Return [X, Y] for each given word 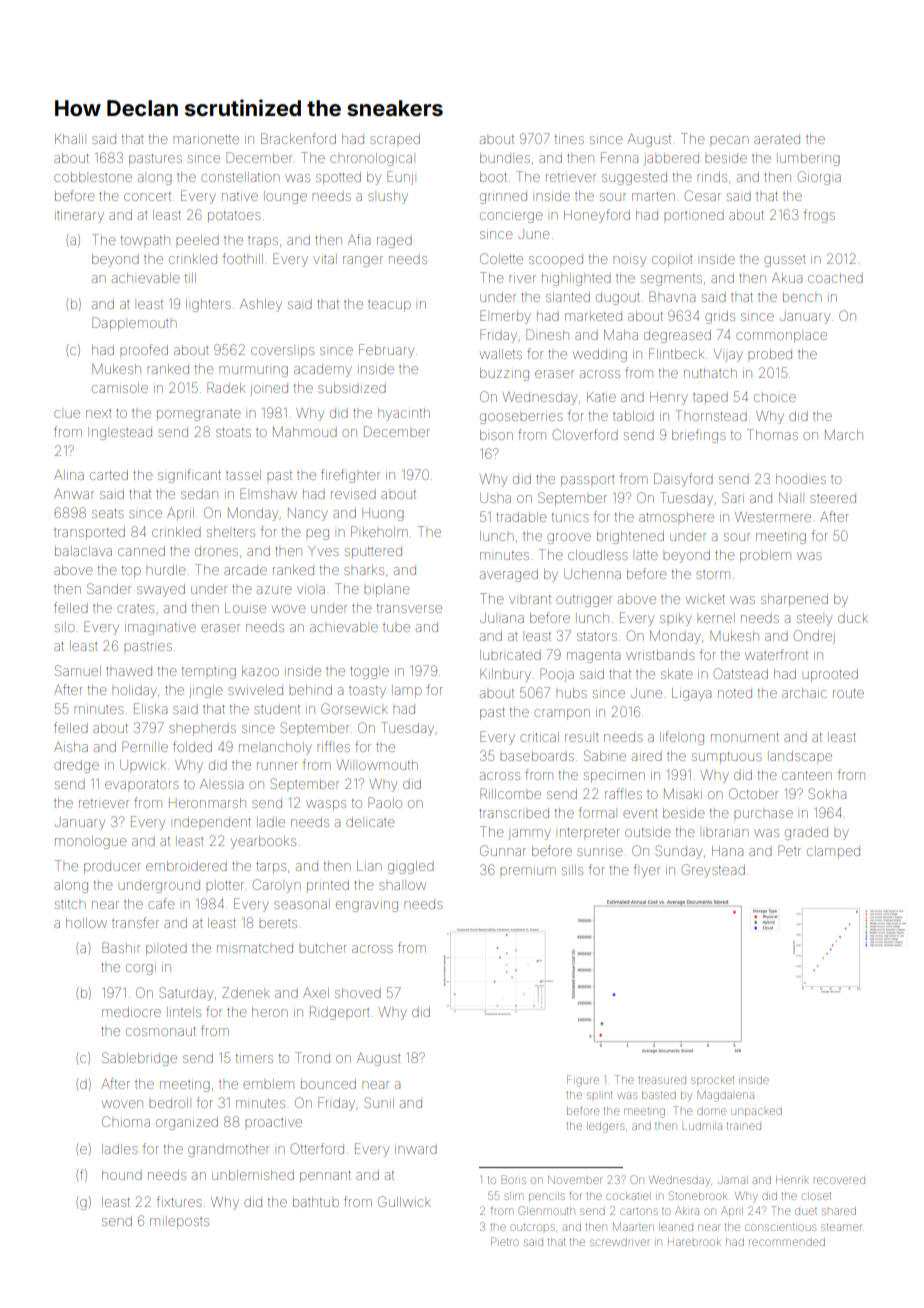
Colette [501, 258]
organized [187, 1123]
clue [67, 414]
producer [112, 867]
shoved [358, 993]
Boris [514, 1179]
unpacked [756, 1111]
